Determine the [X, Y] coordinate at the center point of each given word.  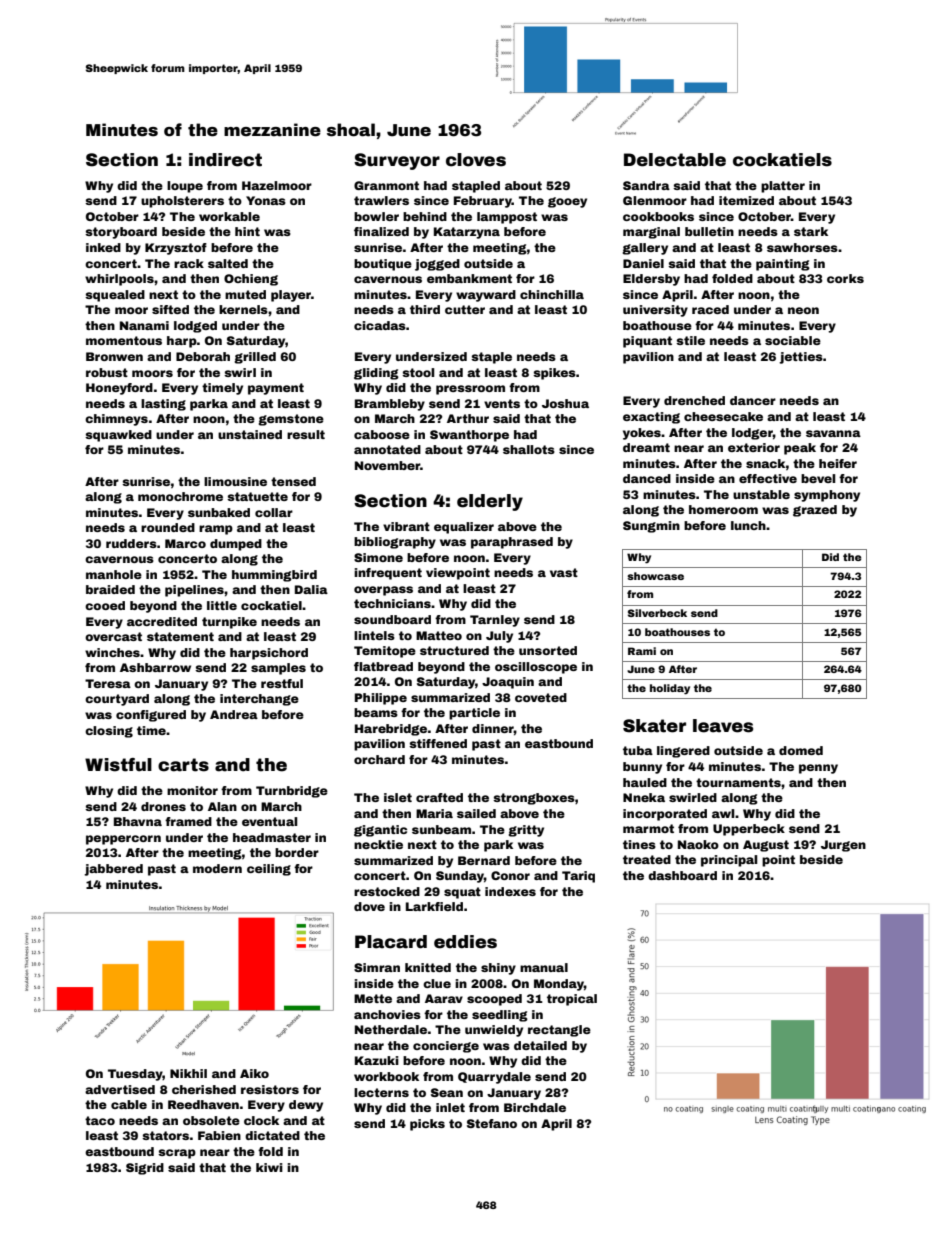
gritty [526, 831]
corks [845, 278]
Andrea [234, 714]
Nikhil [188, 1073]
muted [245, 294]
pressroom [470, 390]
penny [818, 769]
